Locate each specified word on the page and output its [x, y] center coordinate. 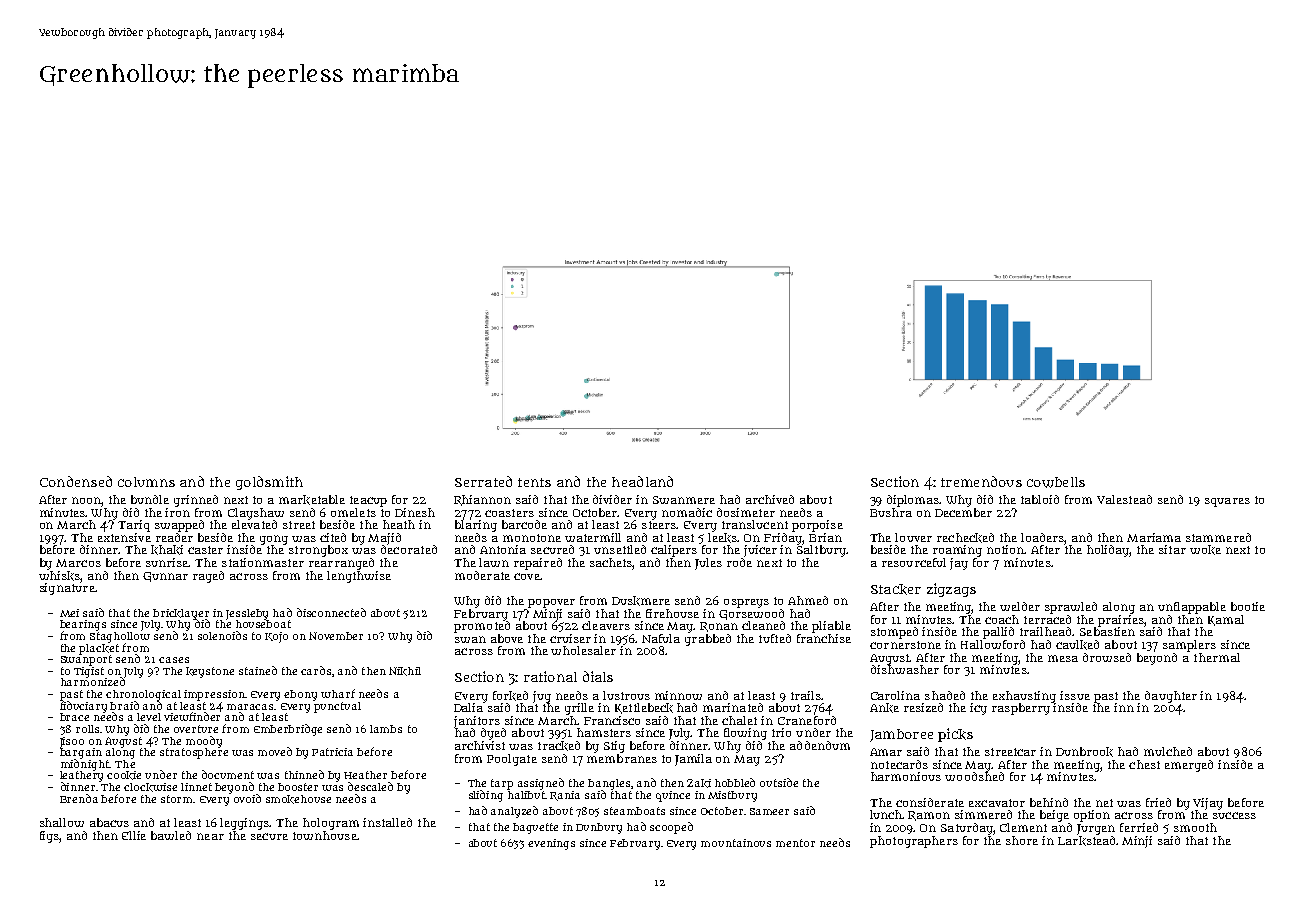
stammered [1218, 537]
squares [1227, 502]
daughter [1171, 697]
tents [534, 482]
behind [1049, 802]
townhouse [325, 835]
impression [214, 695]
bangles [609, 784]
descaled [370, 786]
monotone [532, 538]
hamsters [604, 732]
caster [205, 550]
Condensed [76, 481]
